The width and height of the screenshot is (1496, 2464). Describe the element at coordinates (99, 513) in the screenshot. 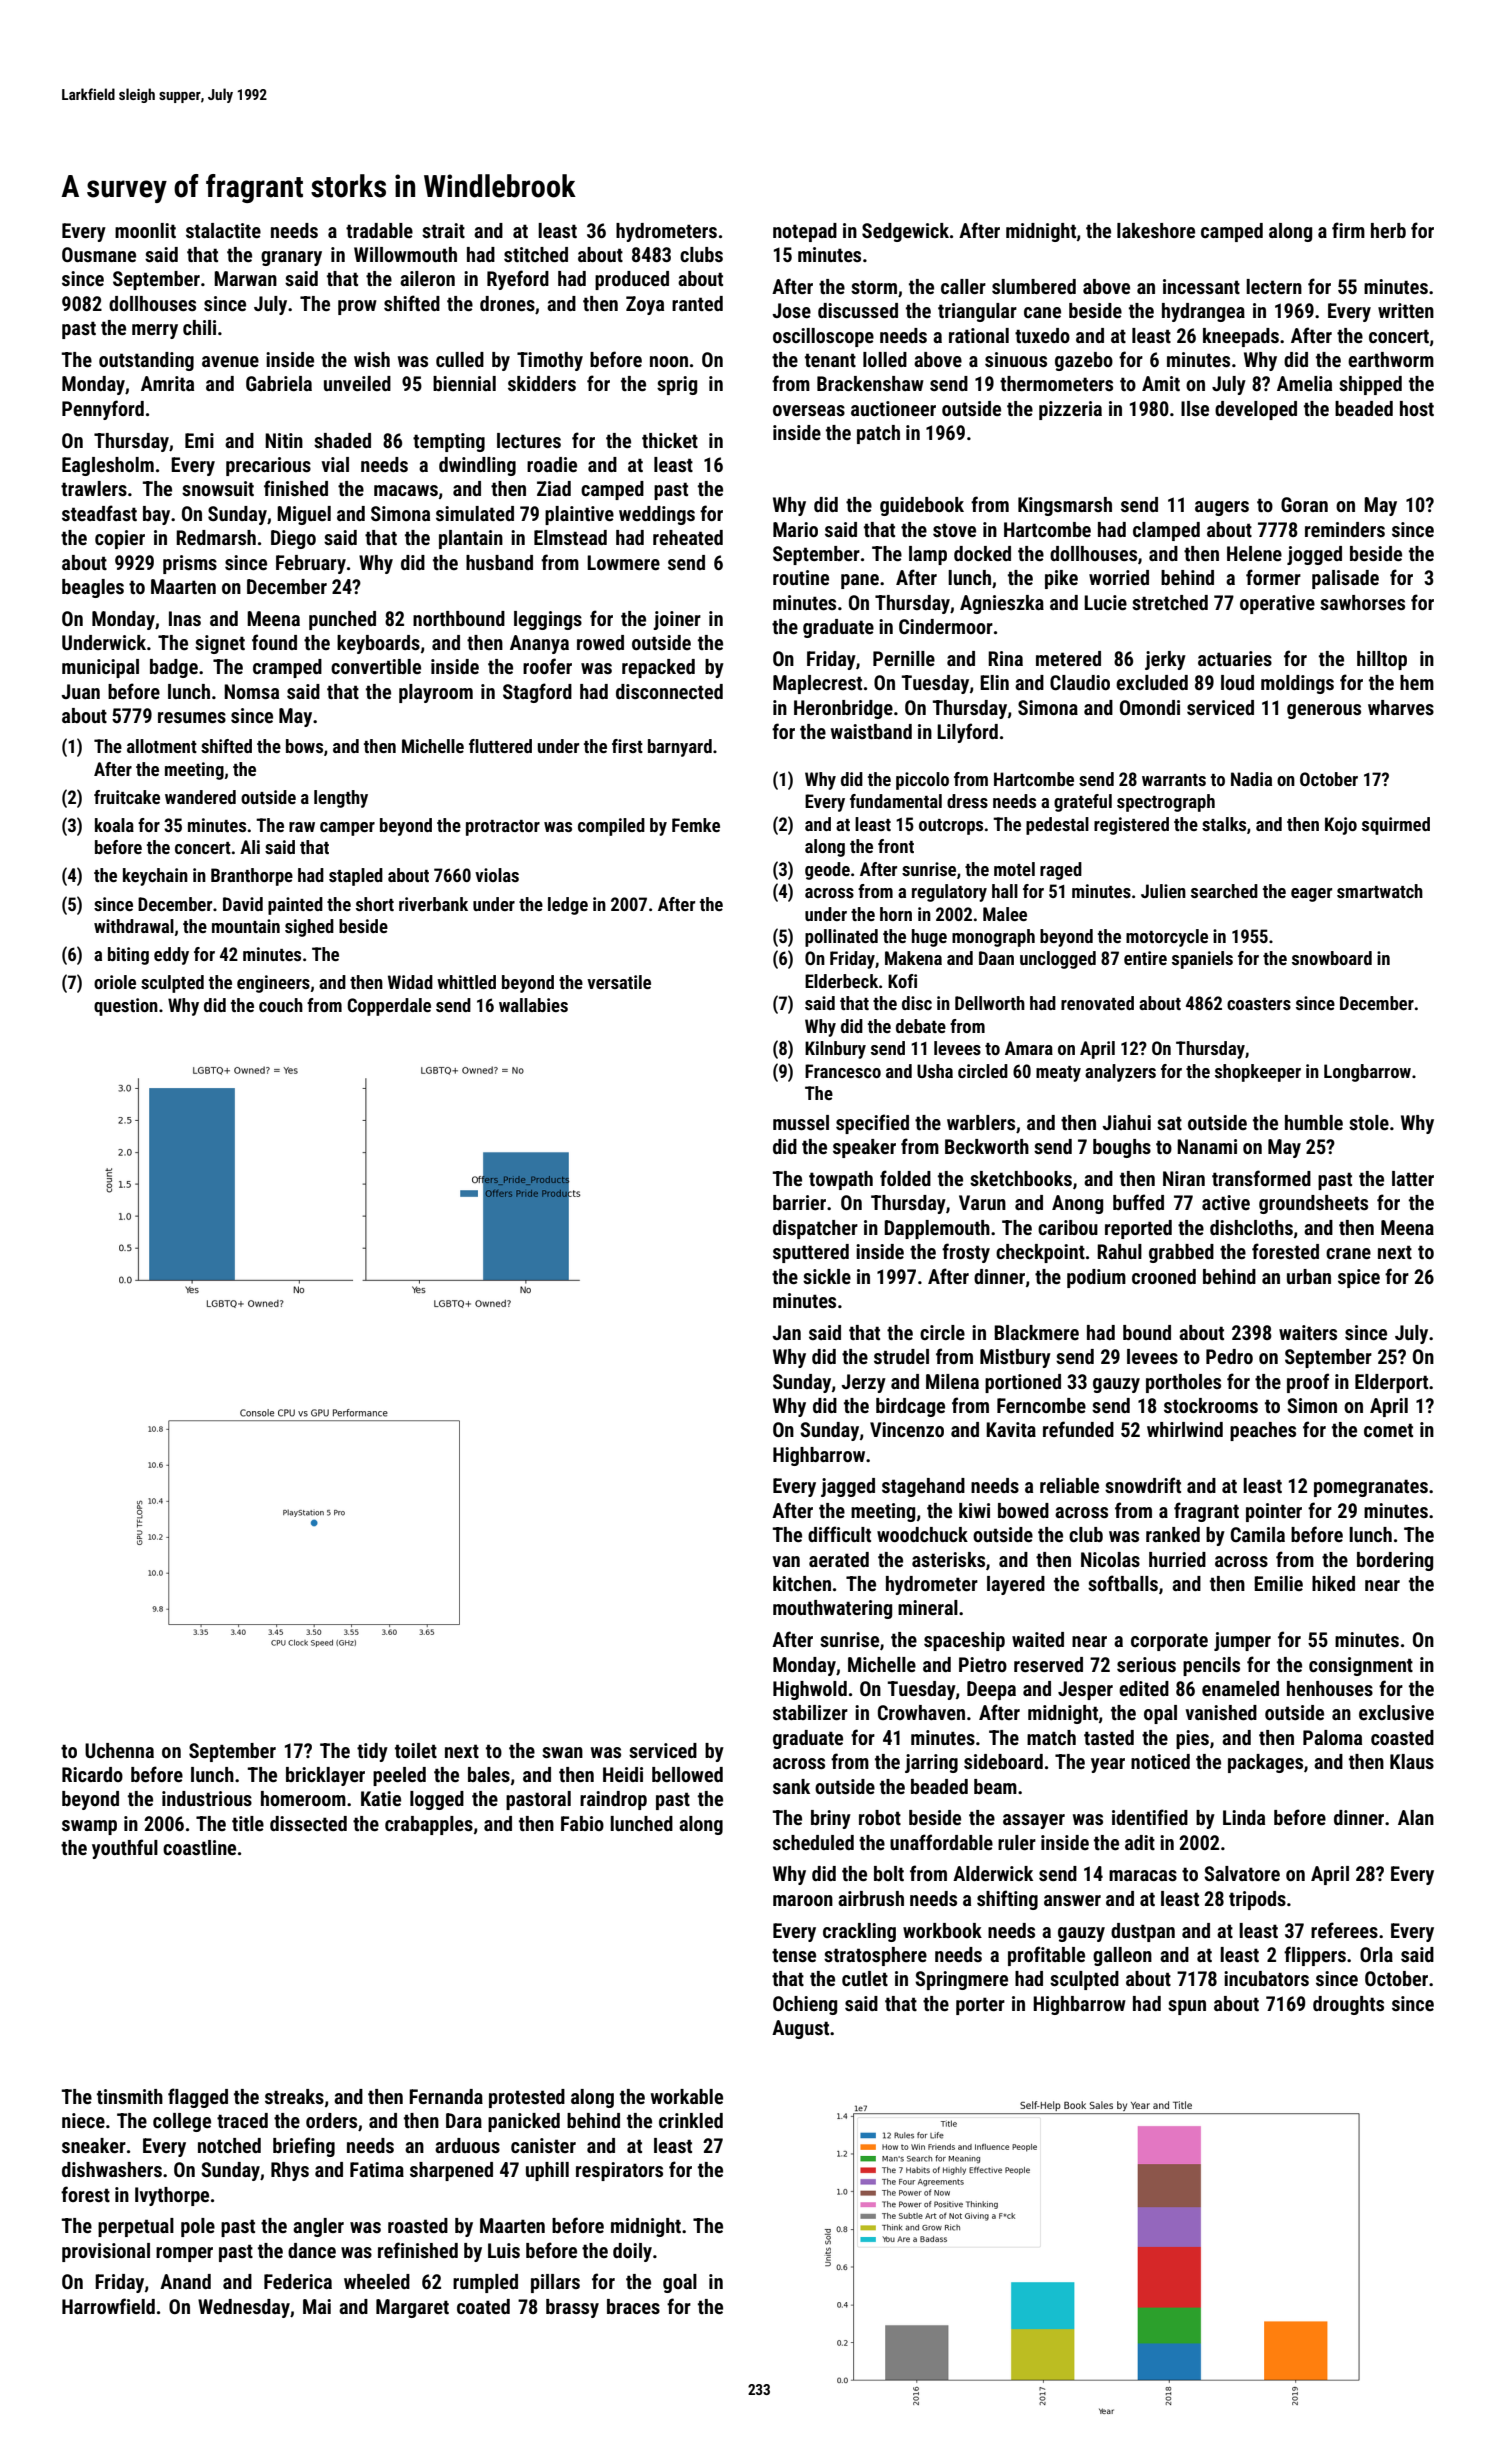

I see `steadfast` at that location.
